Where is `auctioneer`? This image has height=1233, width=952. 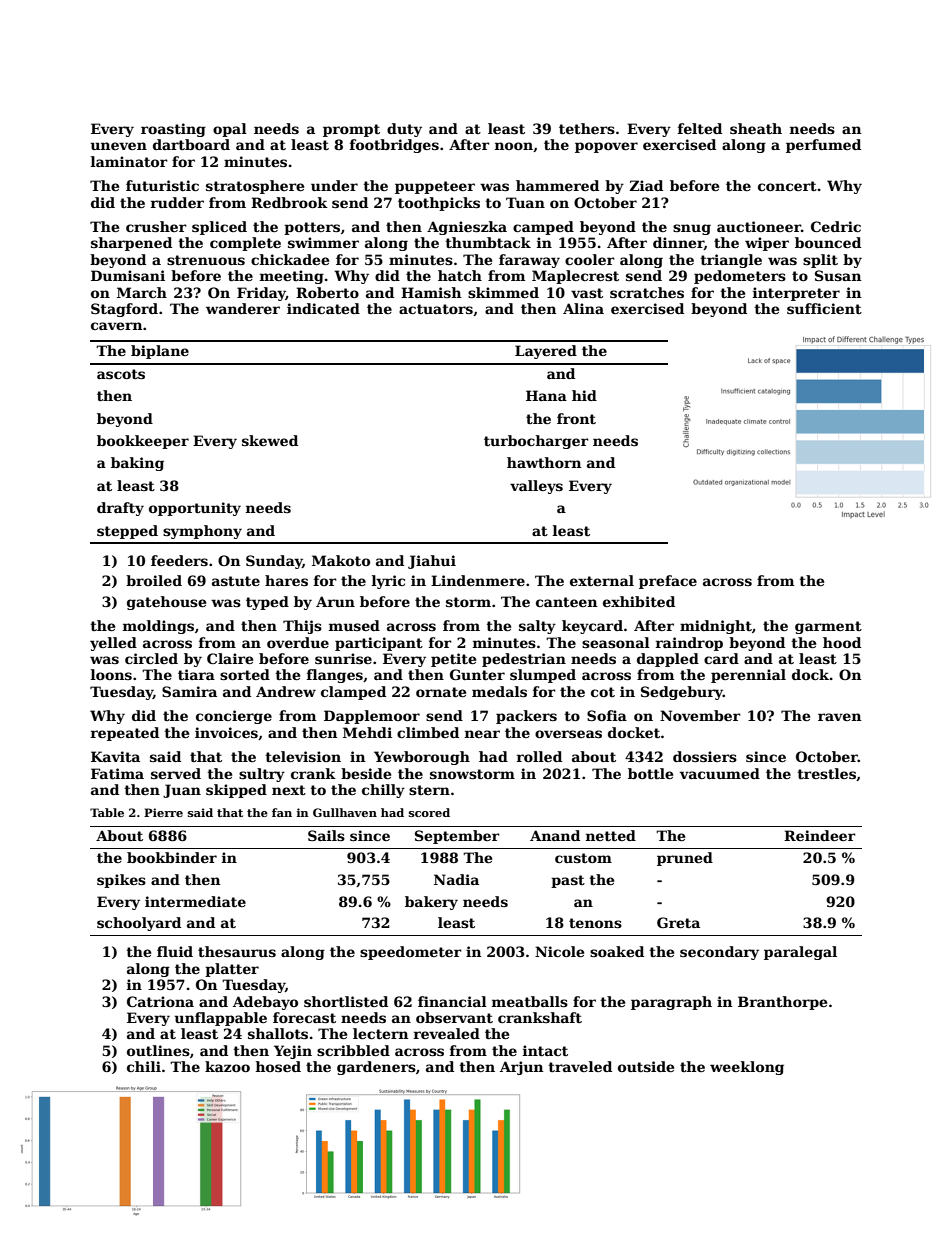
auctioneer is located at coordinates (759, 226).
